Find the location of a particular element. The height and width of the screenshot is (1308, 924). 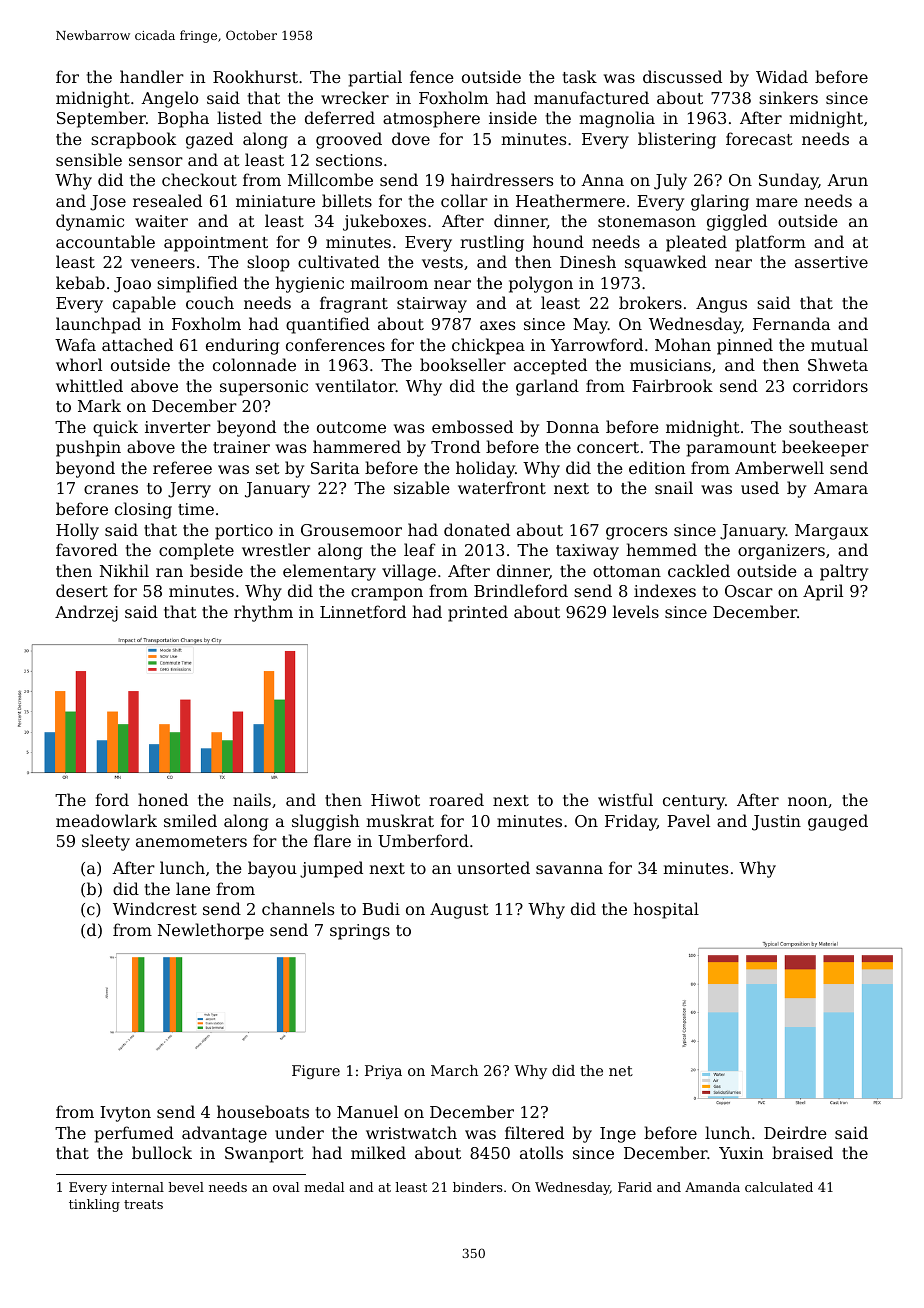

noon is located at coordinates (808, 801).
